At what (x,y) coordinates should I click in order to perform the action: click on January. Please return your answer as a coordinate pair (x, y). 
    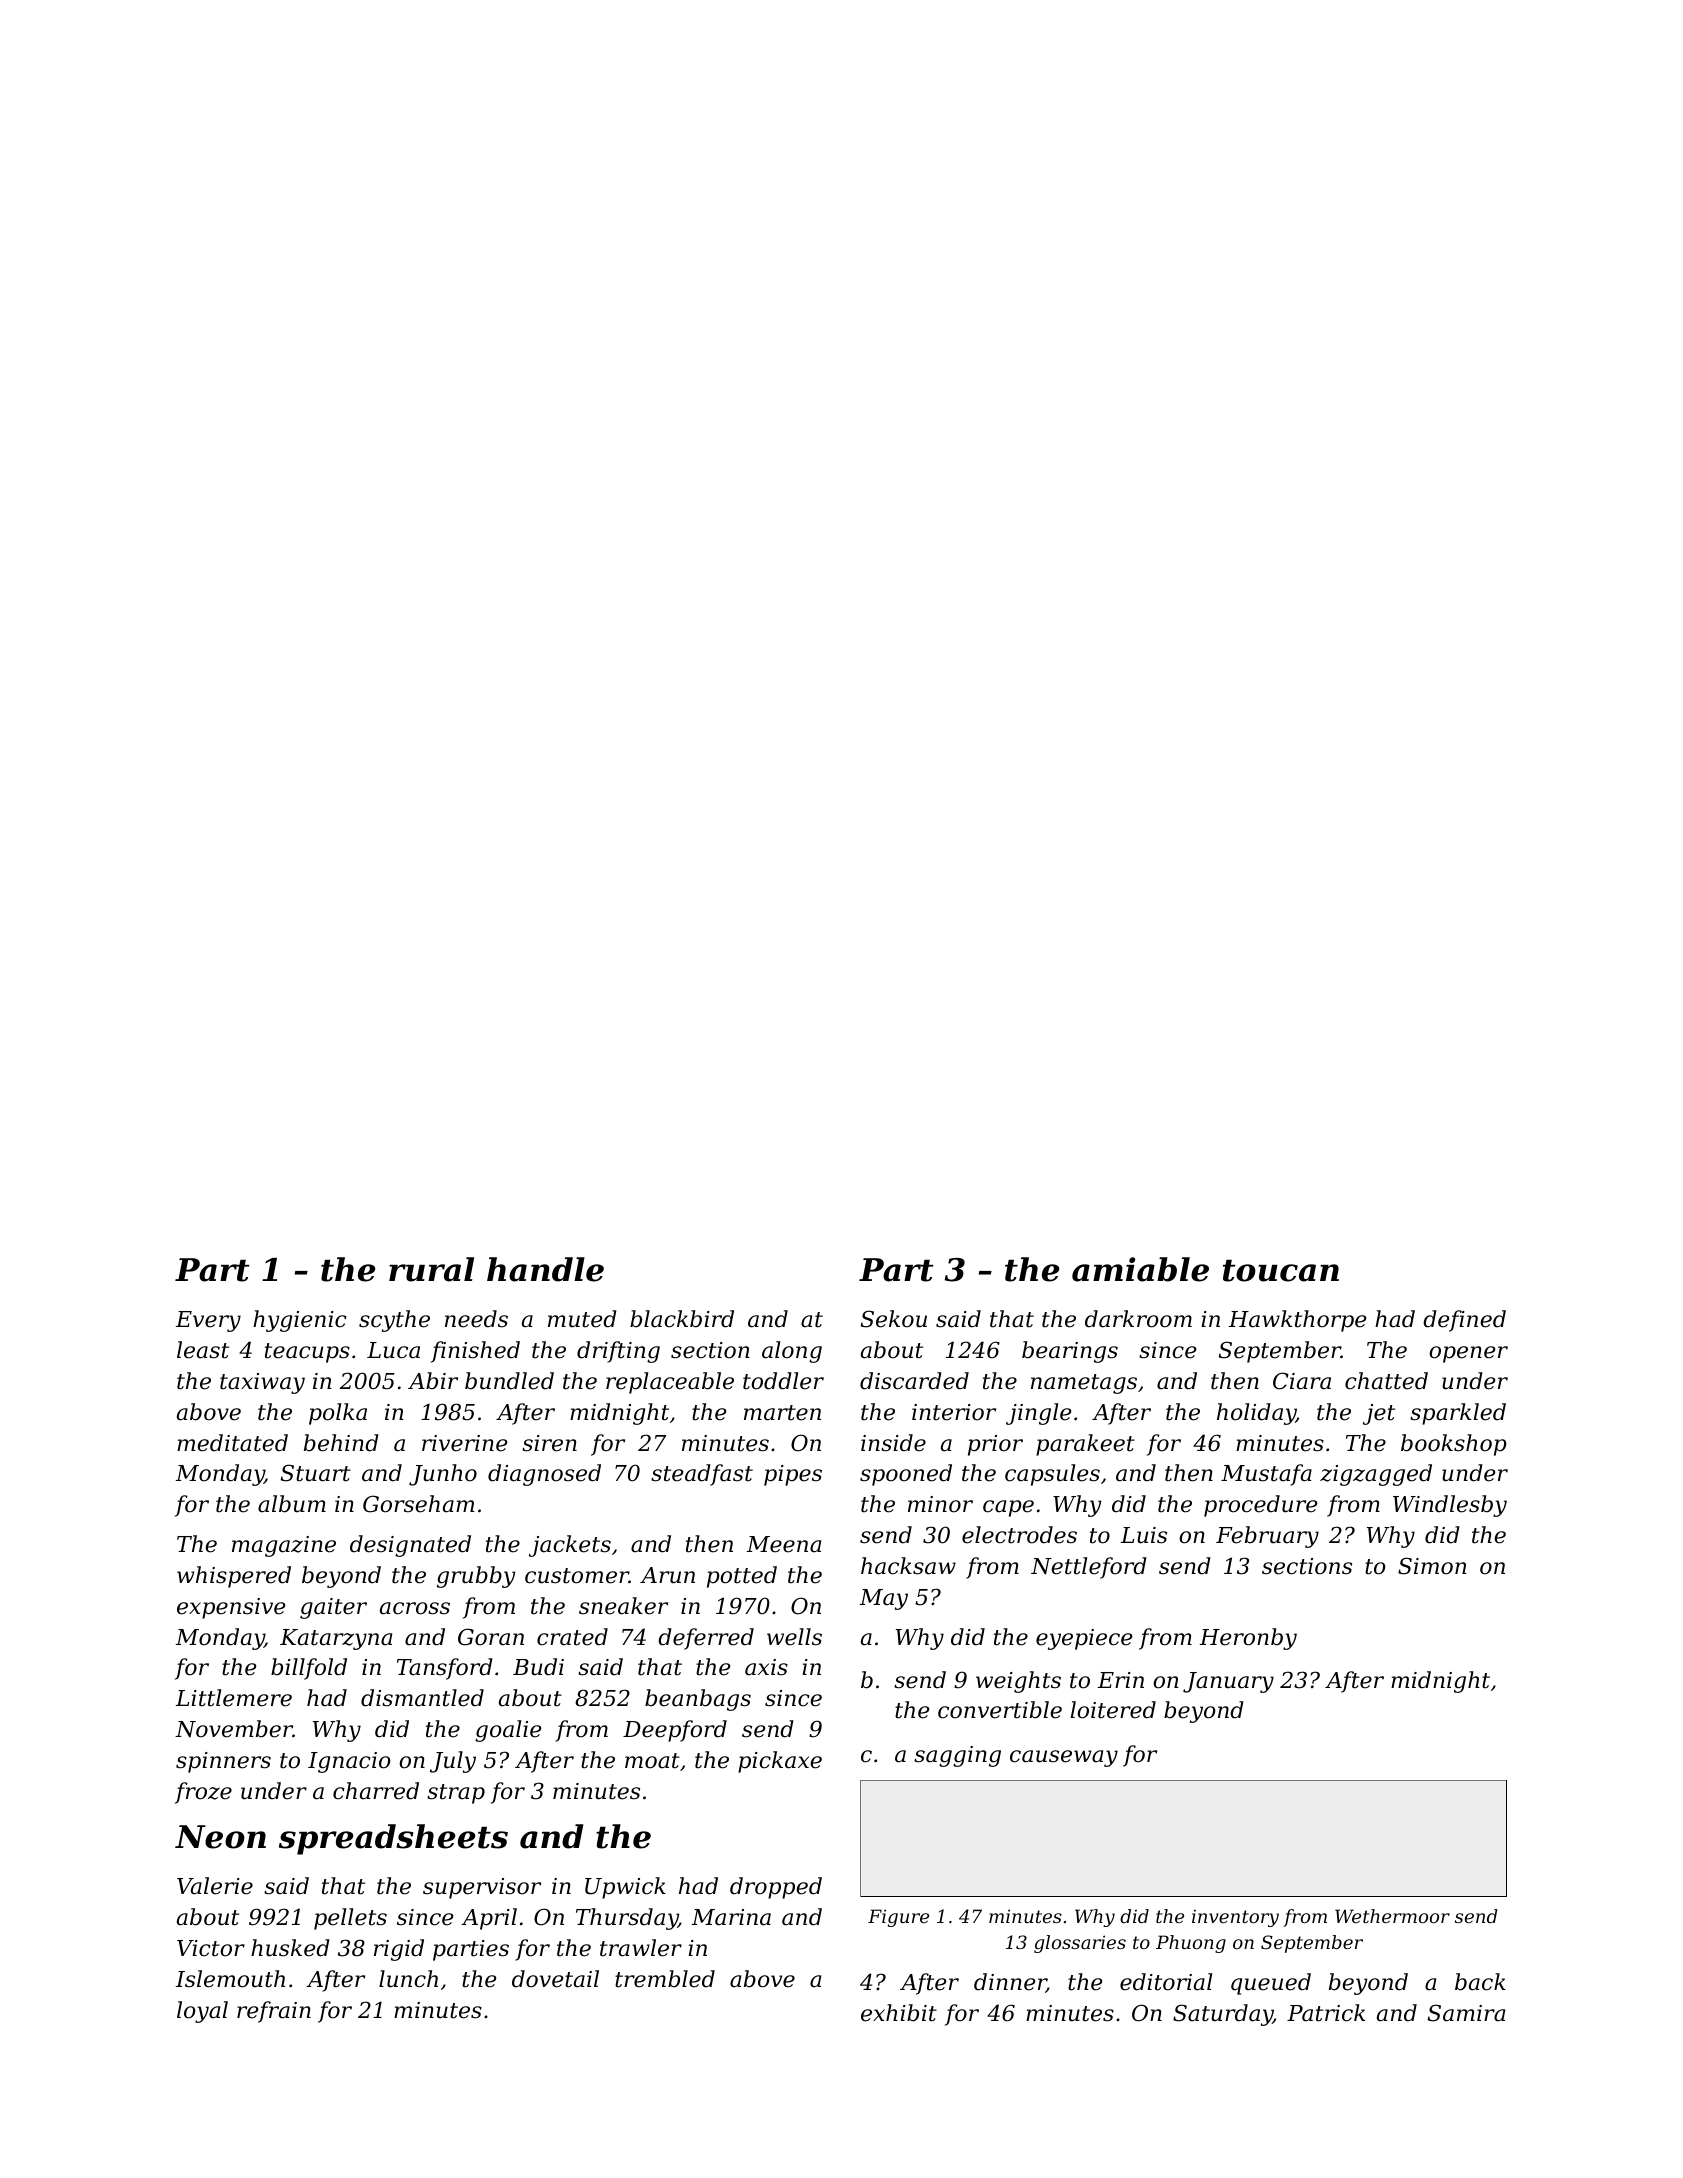
    Looking at the image, I should click on (1228, 1682).
